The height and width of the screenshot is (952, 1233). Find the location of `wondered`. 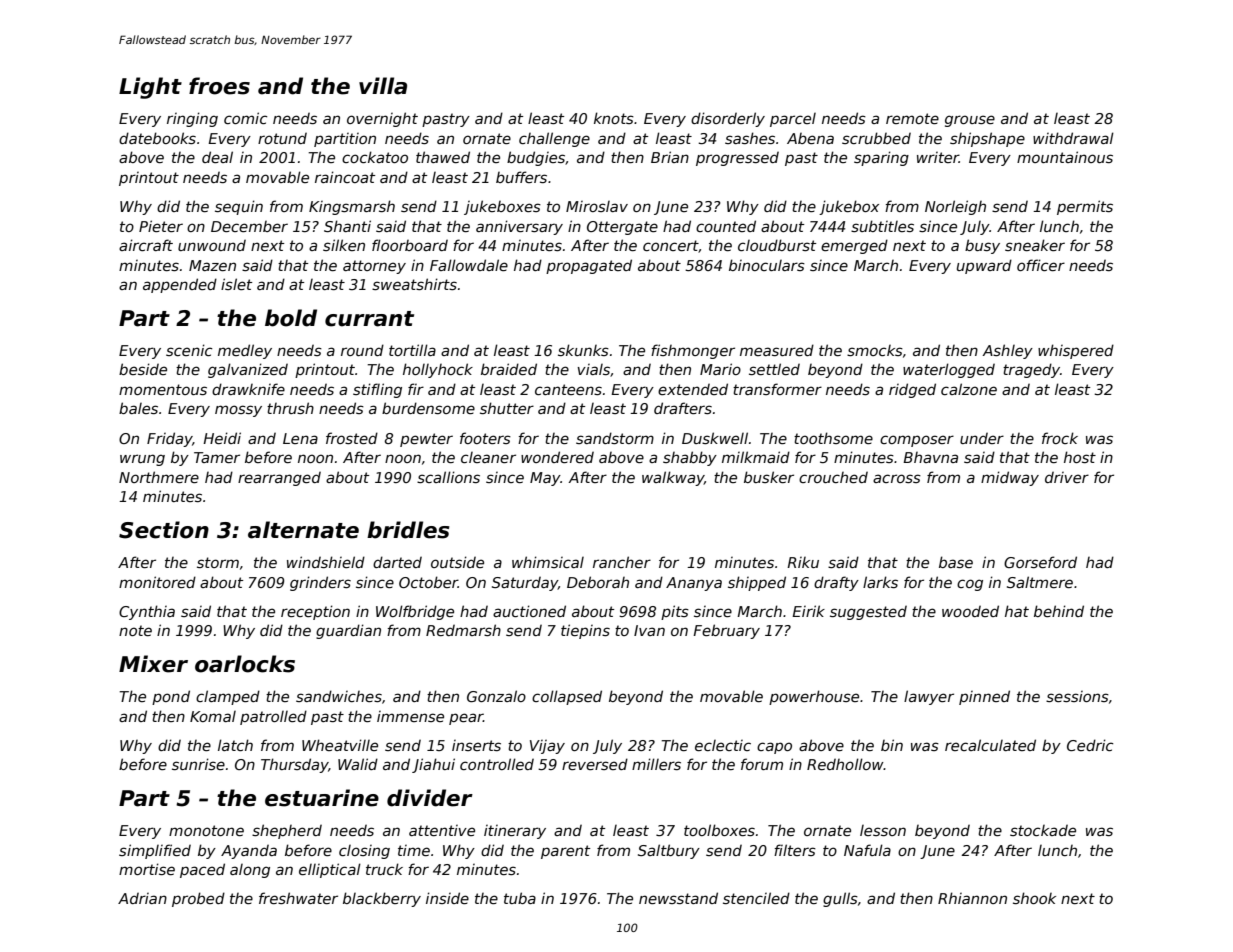

wondered is located at coordinates (557, 457).
